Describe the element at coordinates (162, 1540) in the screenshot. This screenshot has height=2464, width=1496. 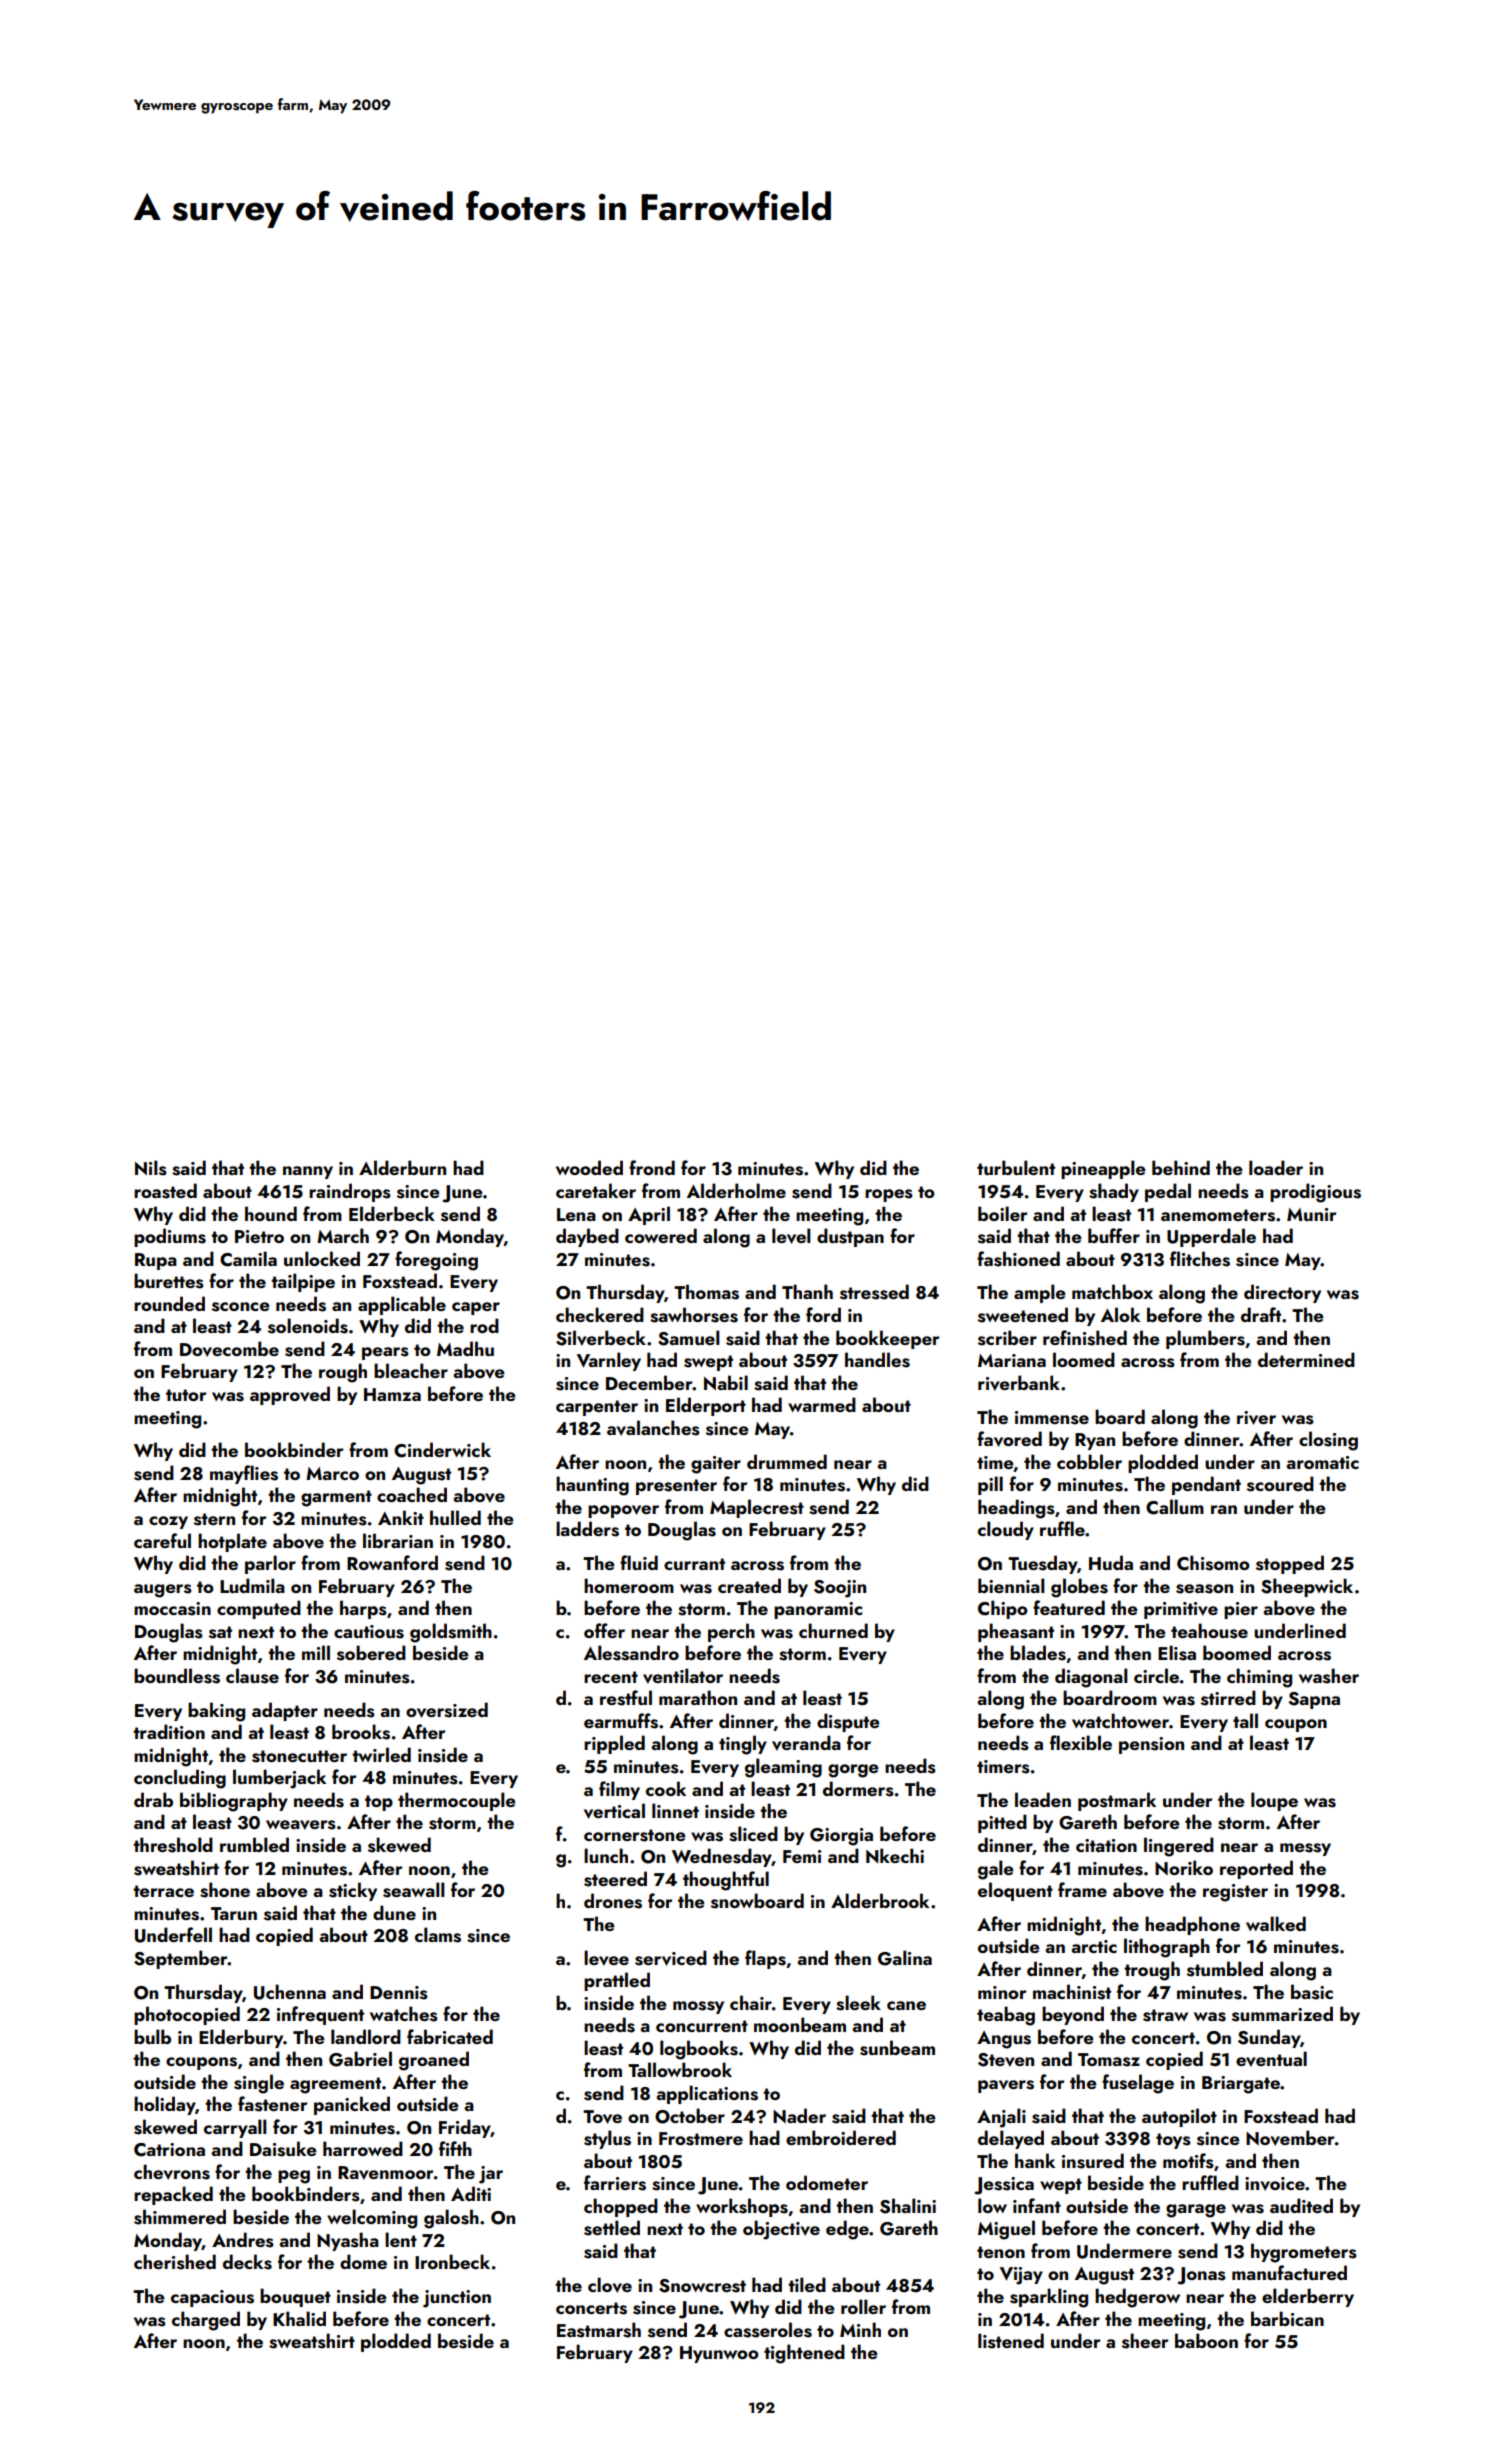
I see `careful` at that location.
